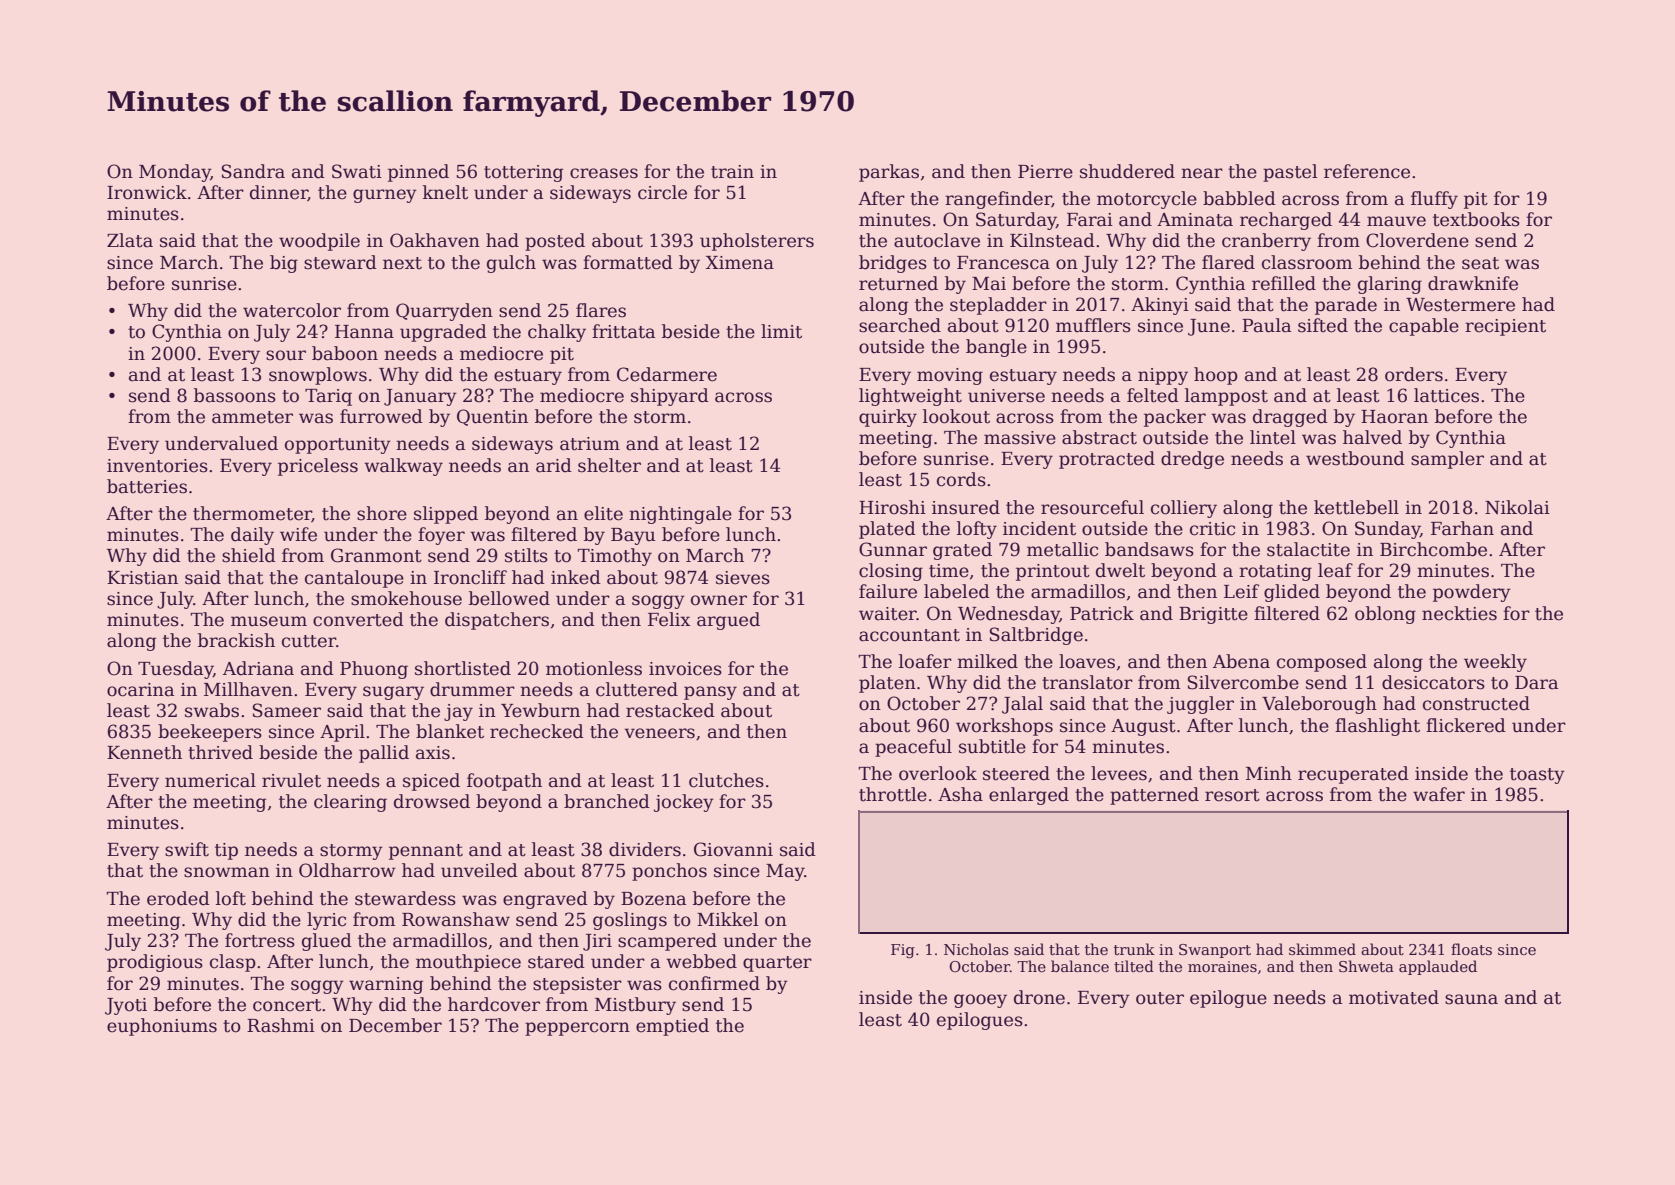 The width and height of the screenshot is (1675, 1185). Describe the element at coordinates (1323, 325) in the screenshot. I see `sifted` at that location.
